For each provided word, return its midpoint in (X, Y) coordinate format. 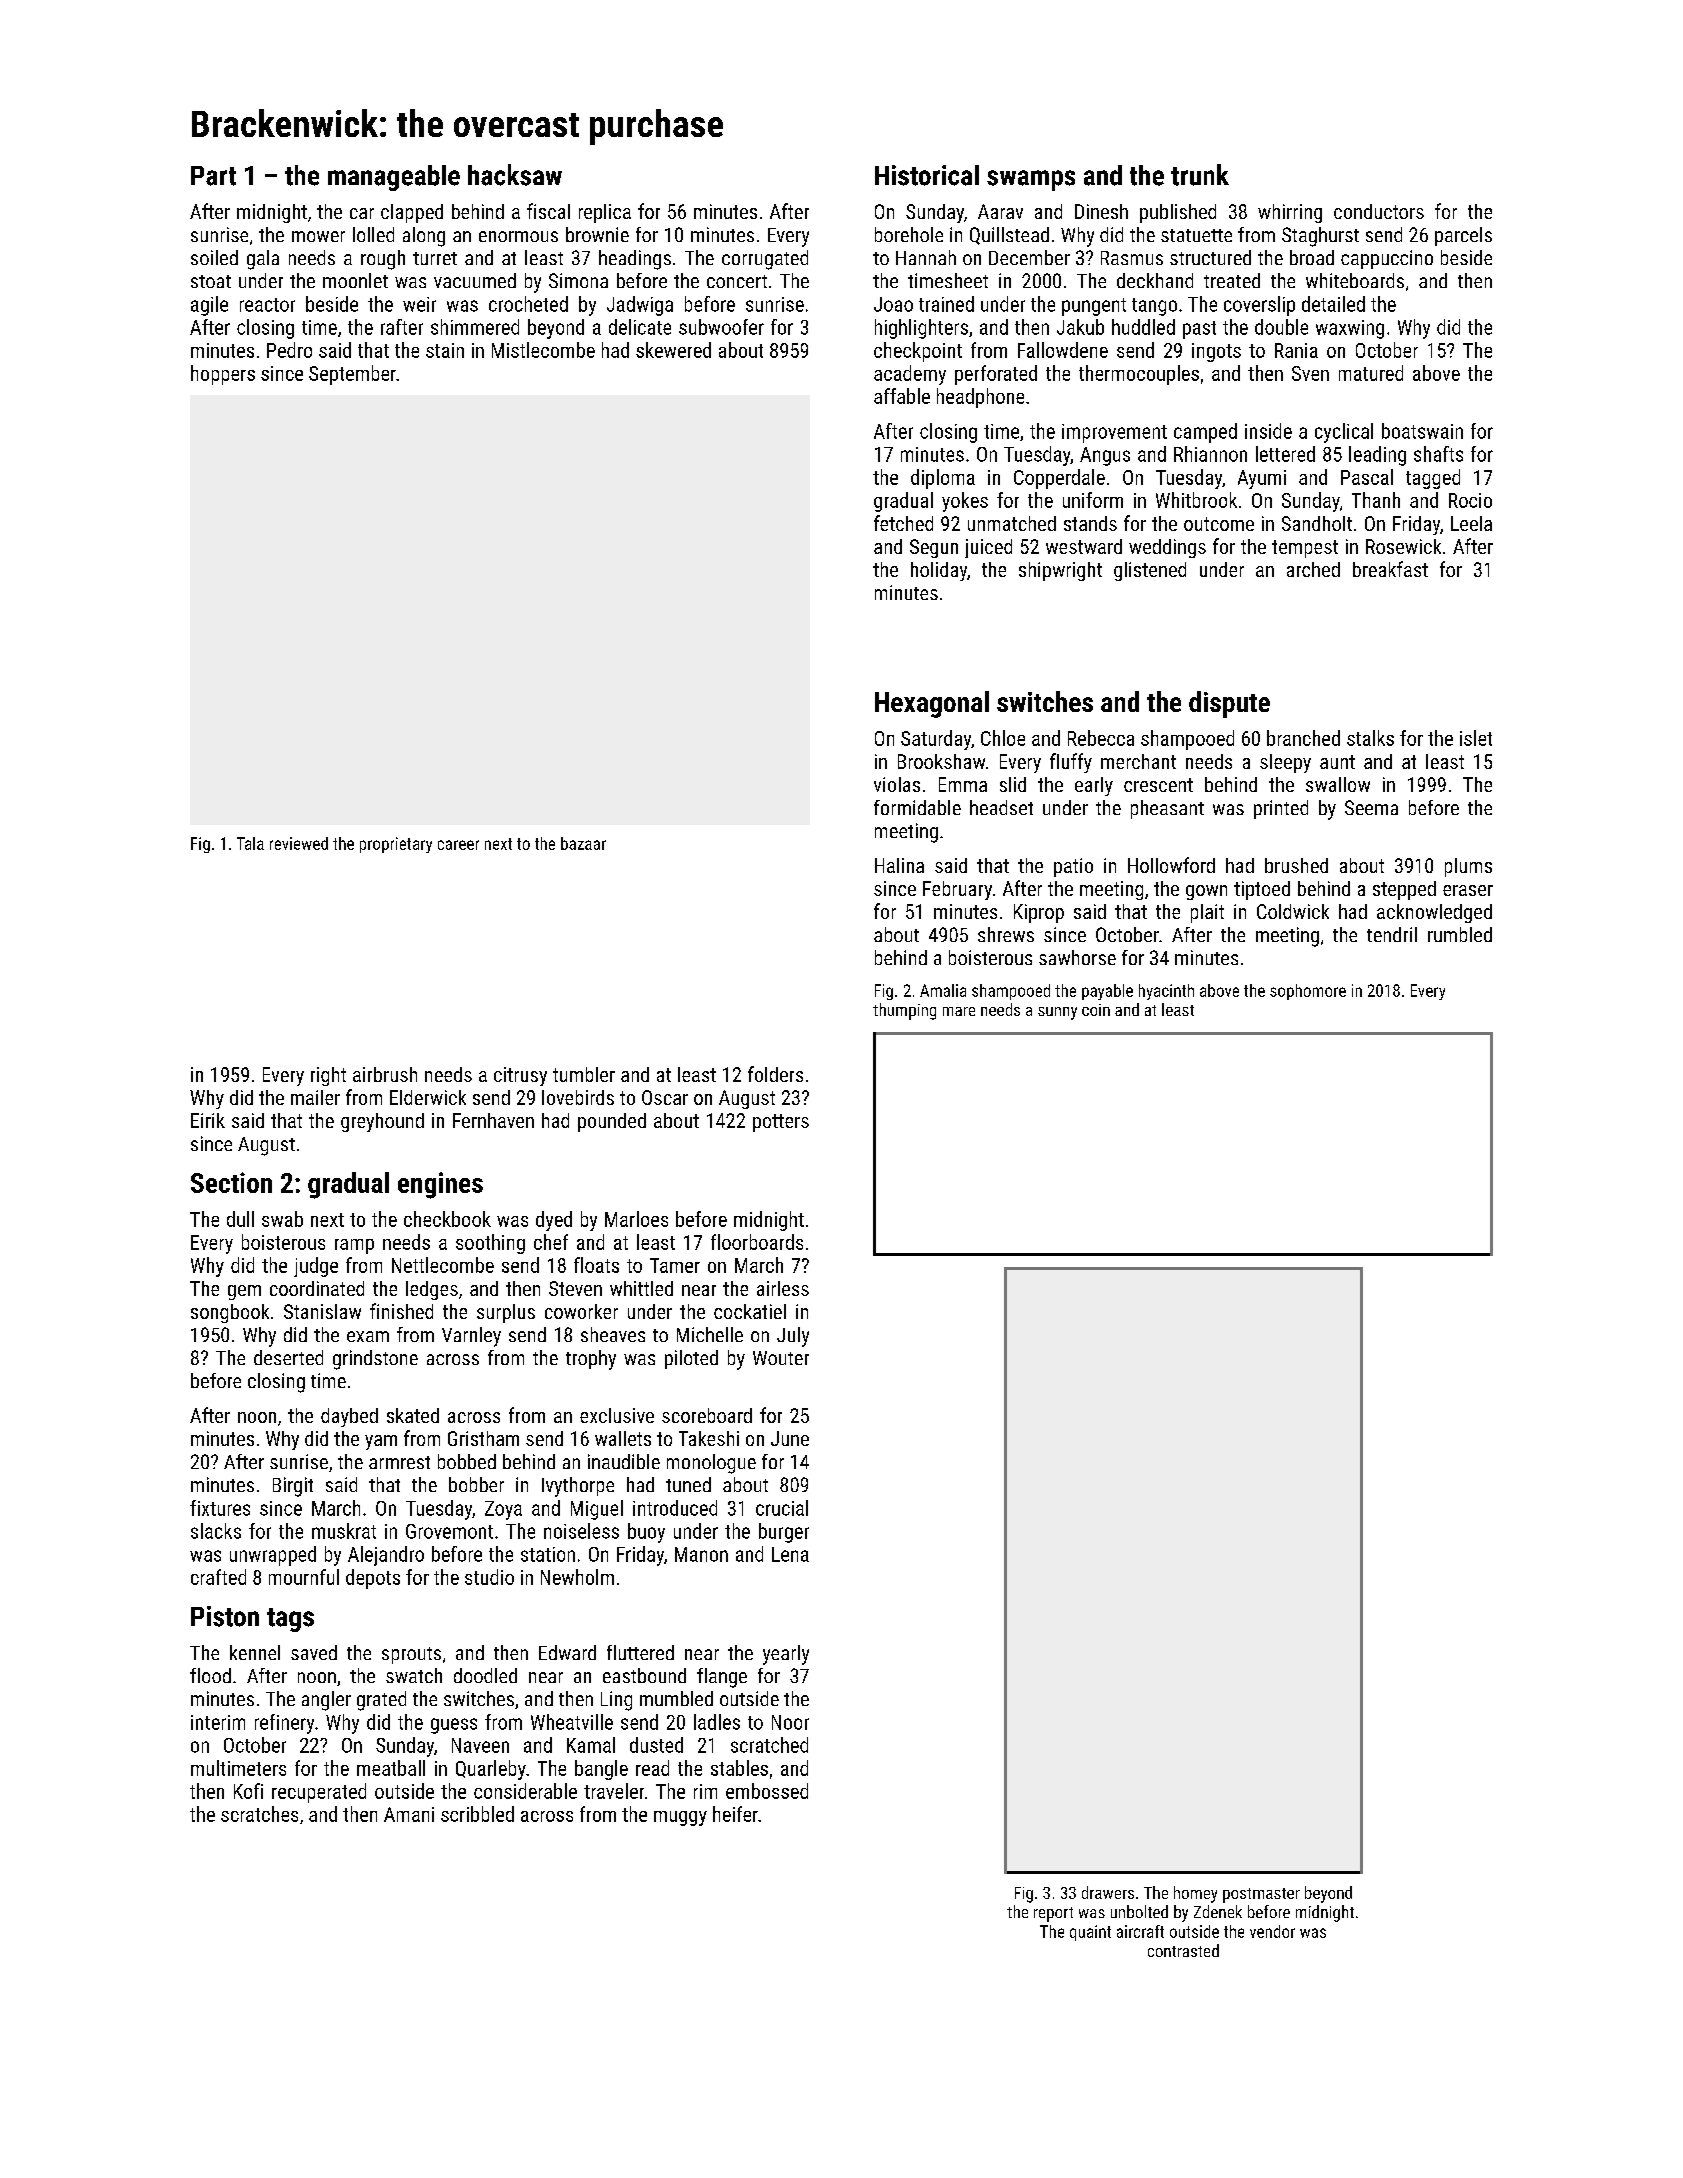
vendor (1272, 1931)
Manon (701, 1554)
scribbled (477, 1814)
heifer (735, 1814)
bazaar (583, 843)
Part (213, 176)
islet (1476, 738)
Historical (927, 175)
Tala (250, 843)
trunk (1200, 175)
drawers (1108, 1892)
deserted (288, 1357)
